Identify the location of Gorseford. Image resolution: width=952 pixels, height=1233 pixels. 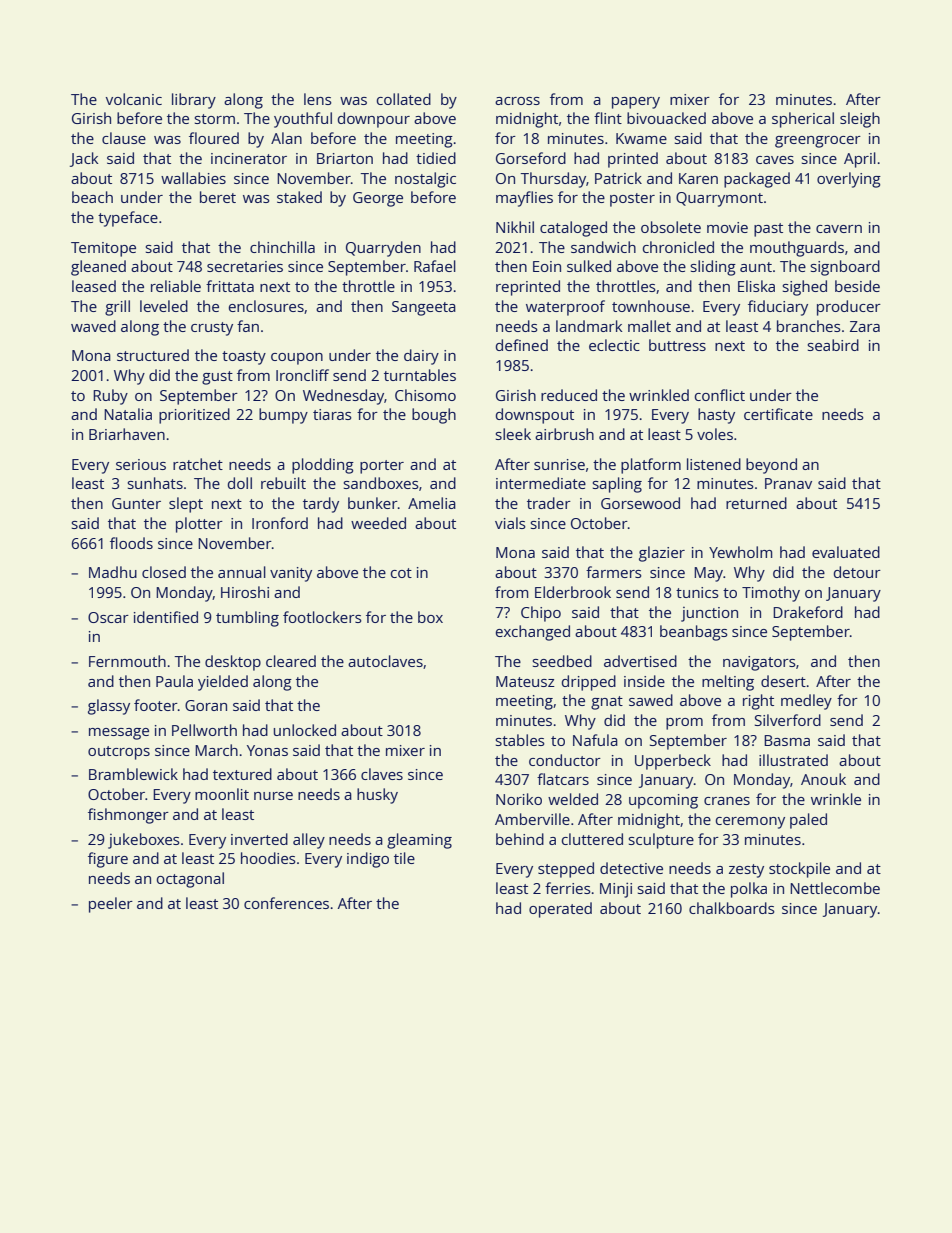
(531, 158).
